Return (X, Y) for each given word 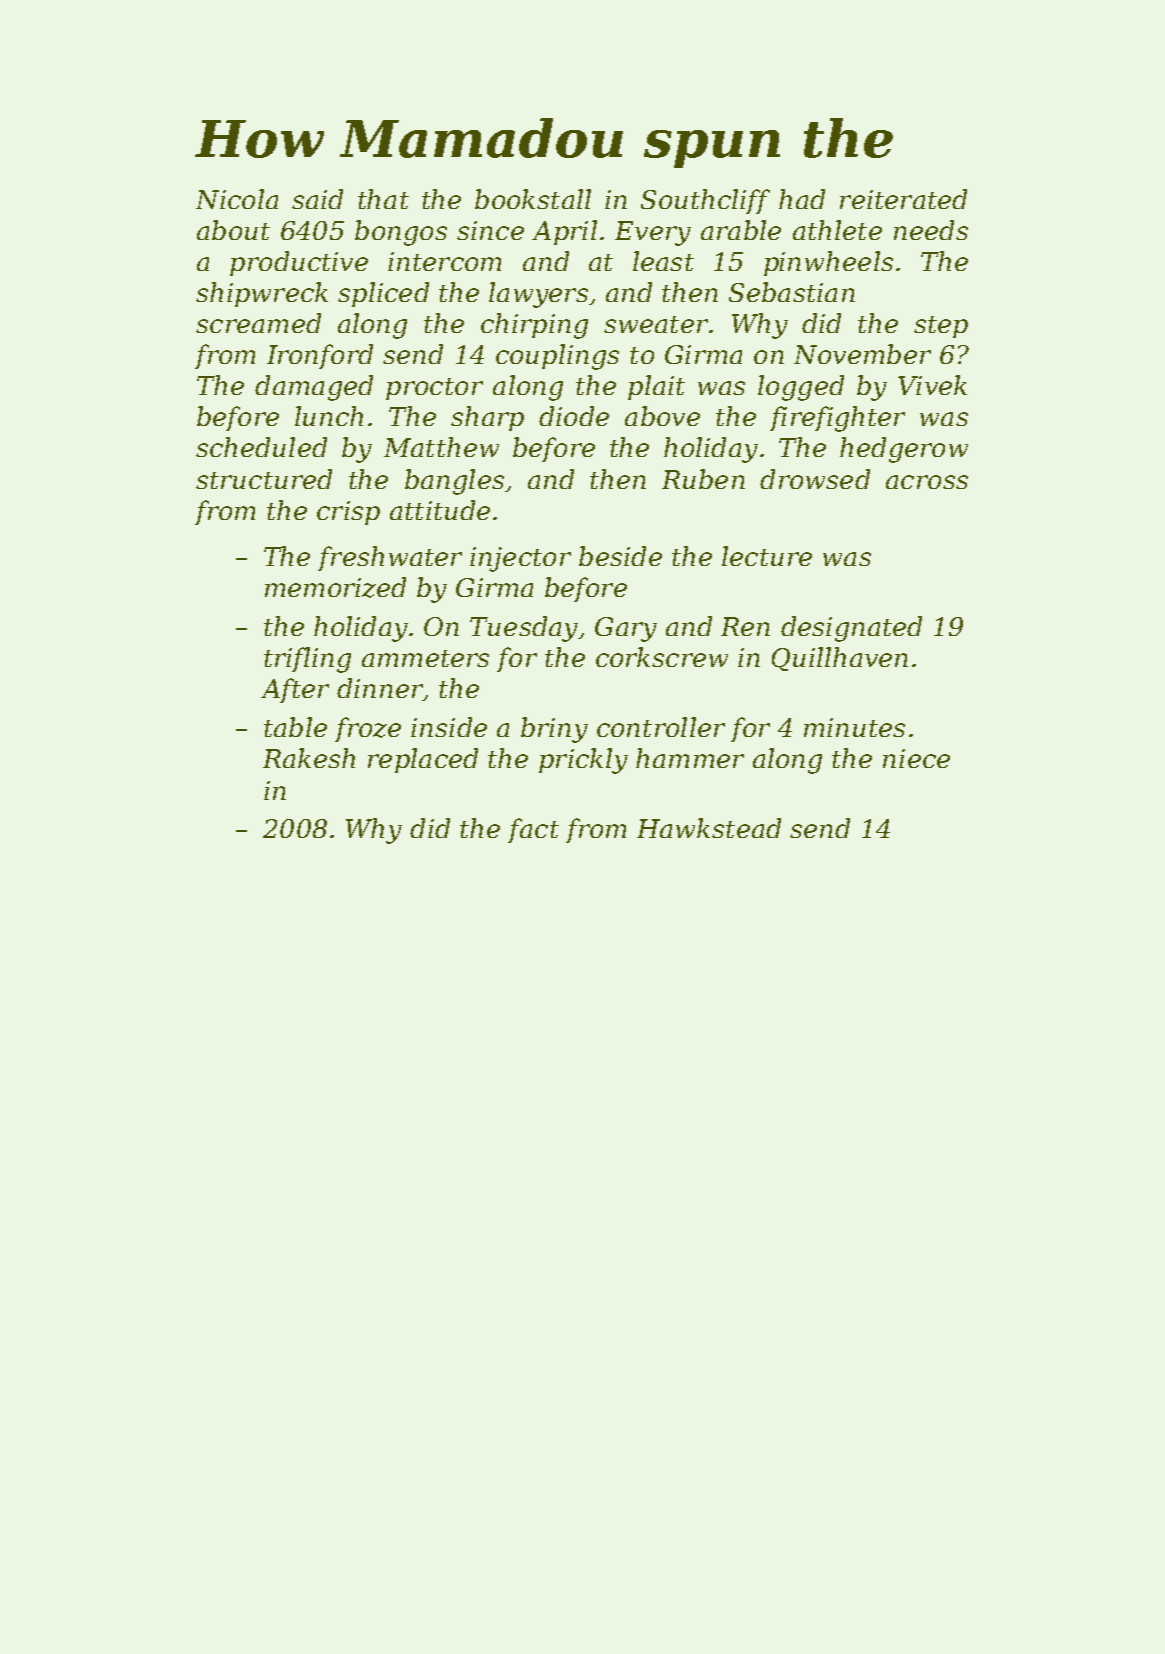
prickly (583, 761)
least (663, 261)
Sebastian (792, 292)
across (927, 482)
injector (520, 559)
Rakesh (309, 758)
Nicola (237, 199)
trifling (307, 660)
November (862, 354)
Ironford (320, 356)
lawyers (538, 295)
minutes (854, 727)
